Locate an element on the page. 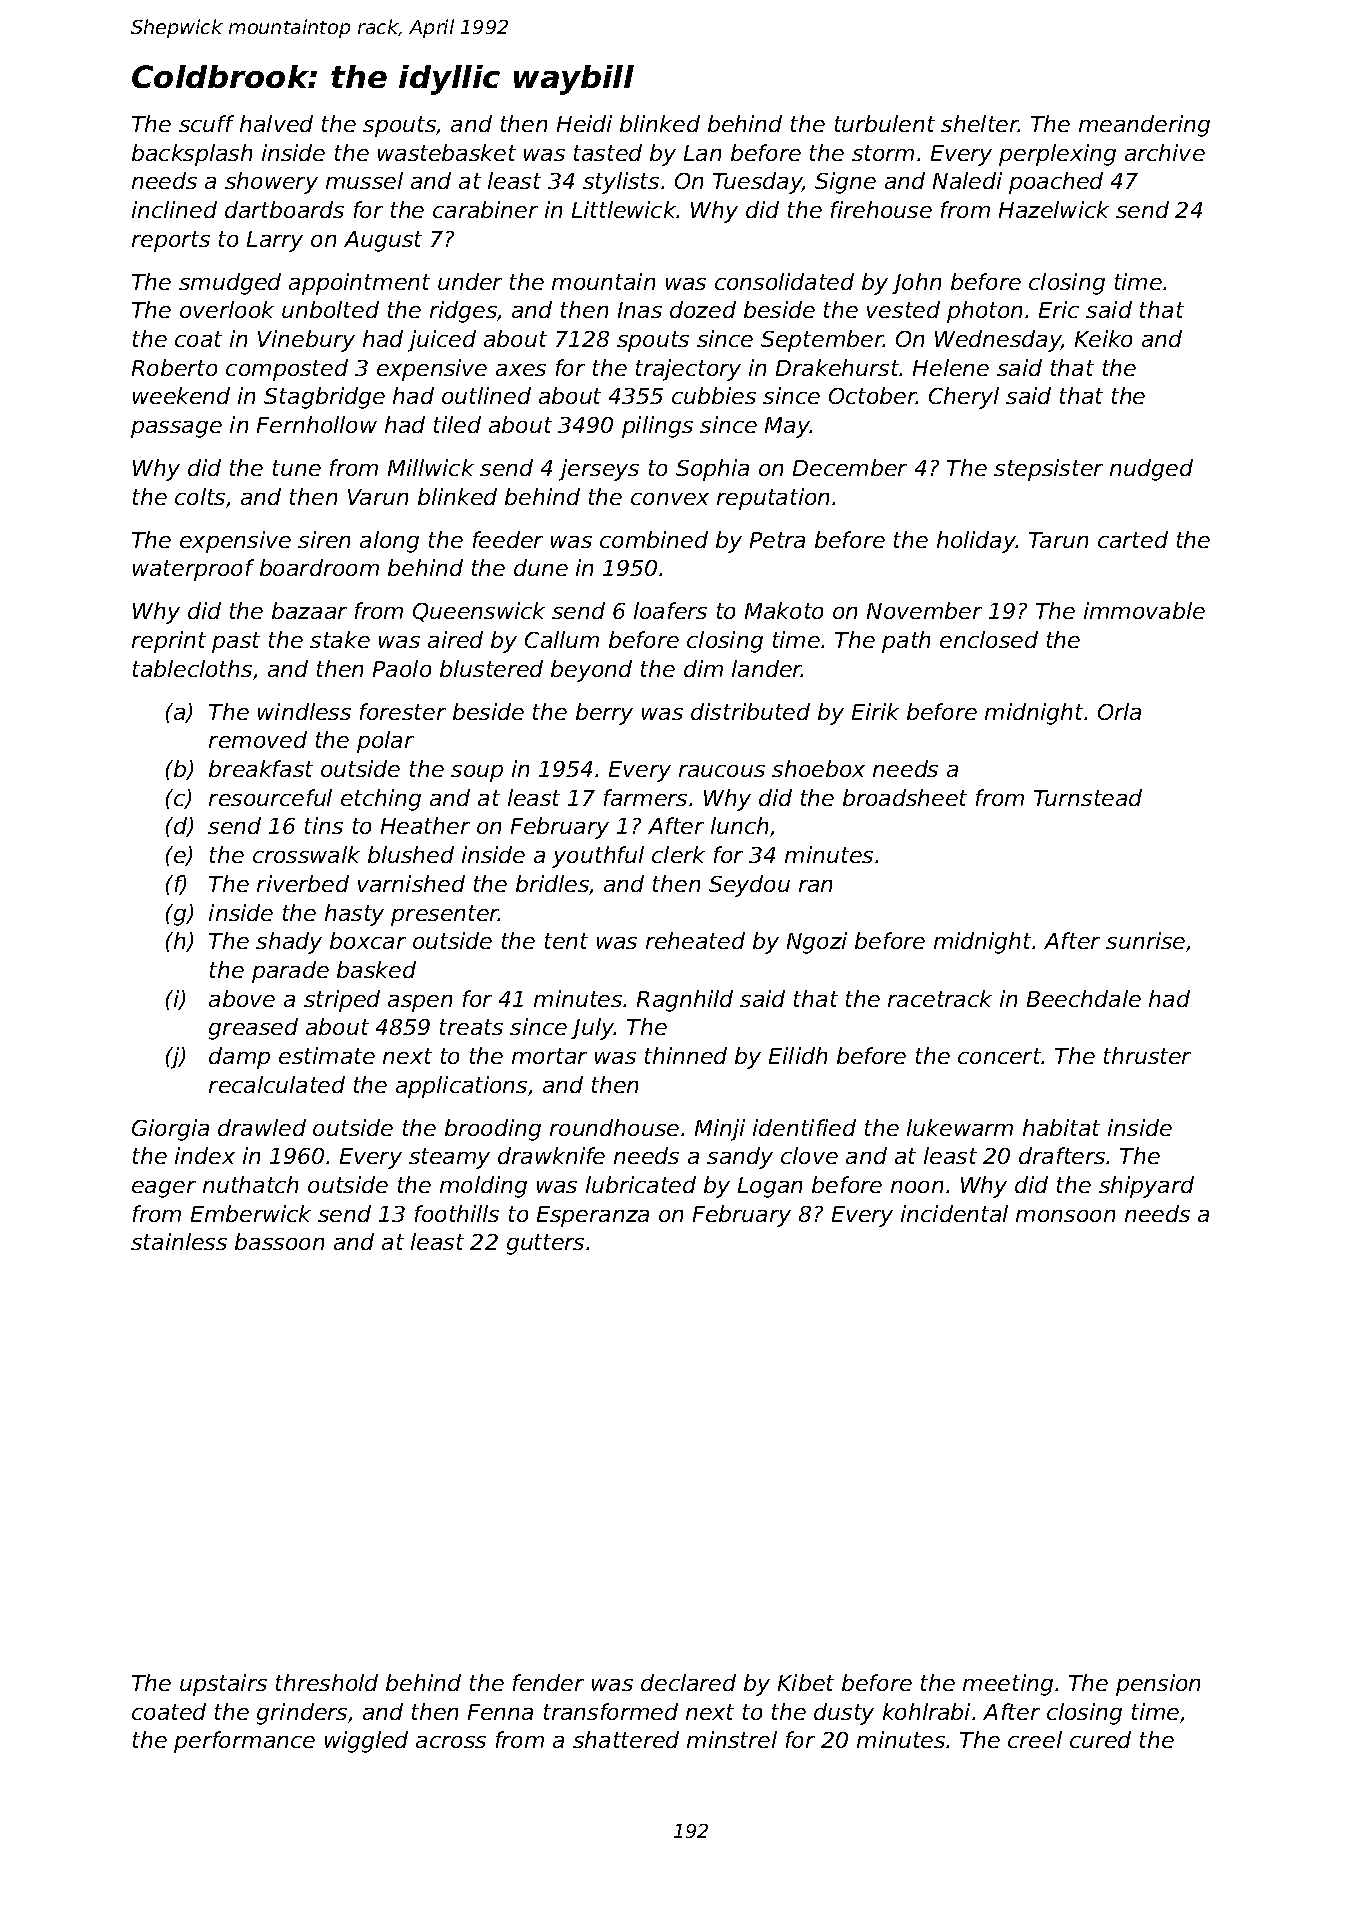  Turnstead is located at coordinates (1088, 797).
